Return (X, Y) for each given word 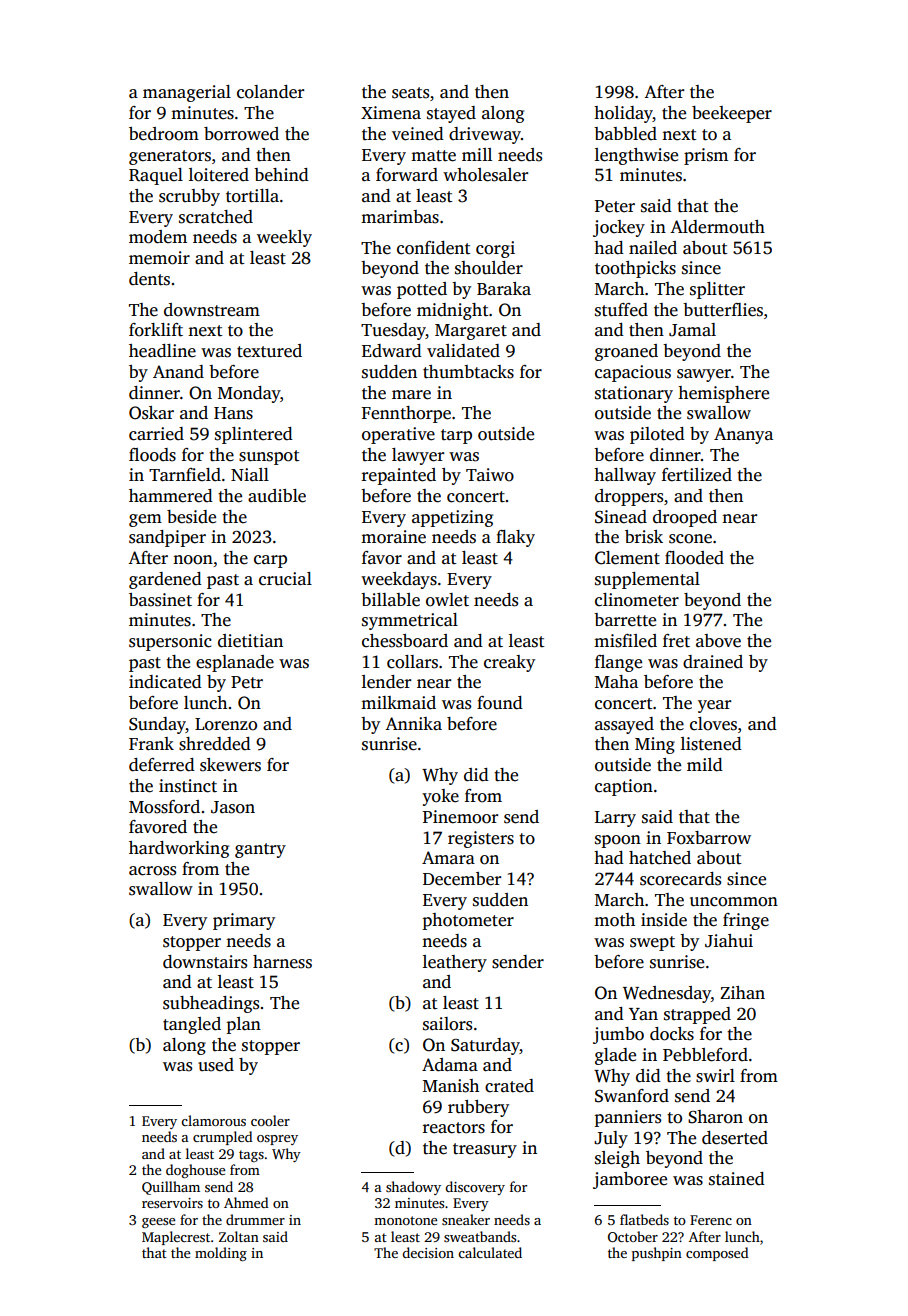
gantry (260, 850)
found (500, 703)
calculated (490, 1252)
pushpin (657, 1254)
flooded (694, 558)
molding (221, 1254)
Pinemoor (460, 817)
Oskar (151, 413)
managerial (187, 93)
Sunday (157, 725)
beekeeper (732, 114)
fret (676, 641)
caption (624, 787)
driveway (485, 135)
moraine (393, 537)
